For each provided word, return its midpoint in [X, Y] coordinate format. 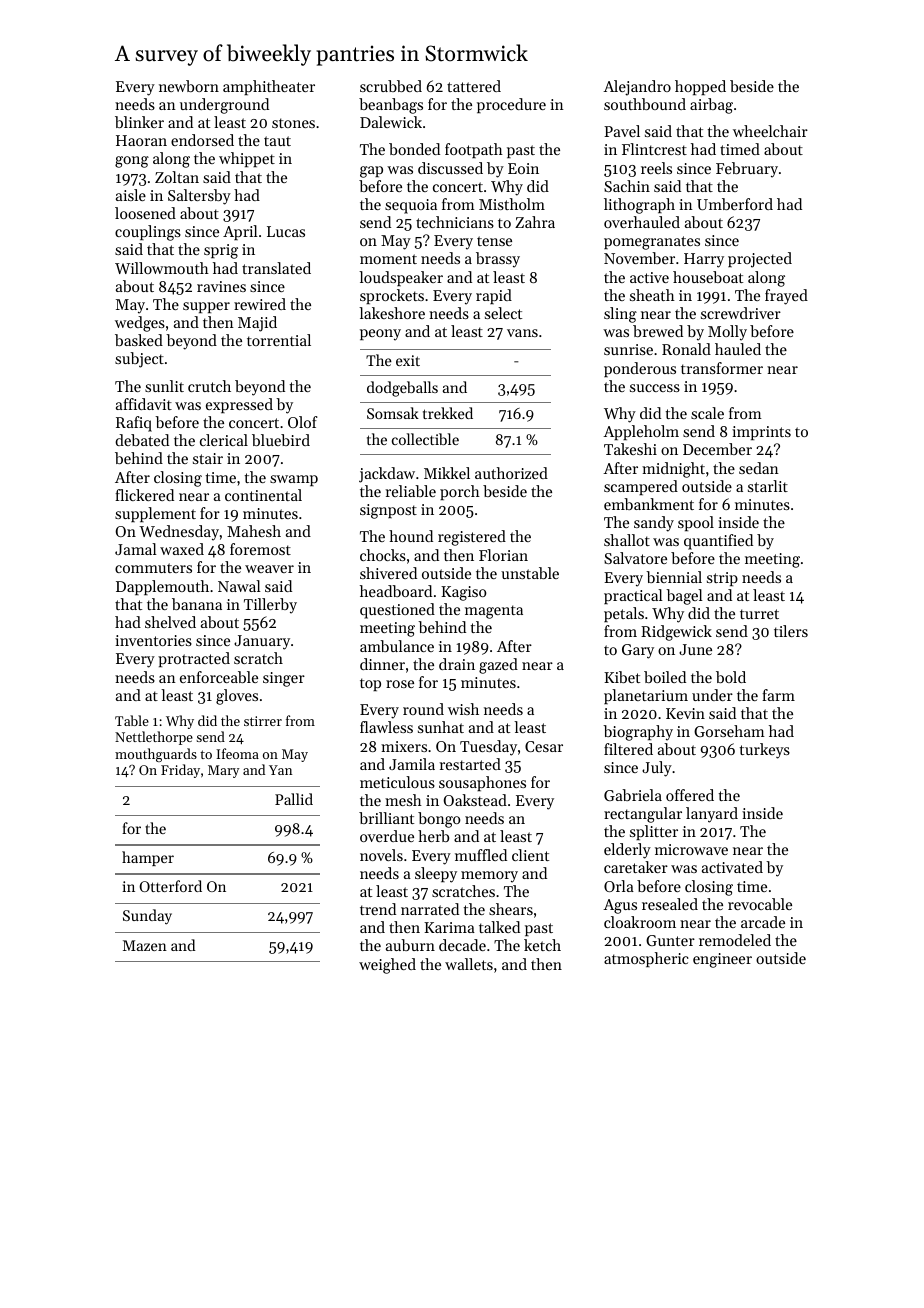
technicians [455, 222]
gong [132, 162]
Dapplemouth [162, 587]
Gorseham [729, 731]
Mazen [145, 945]
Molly [727, 333]
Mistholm [512, 204]
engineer [722, 960]
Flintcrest [654, 149]
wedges [140, 324]
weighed [387, 966]
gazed [498, 666]
